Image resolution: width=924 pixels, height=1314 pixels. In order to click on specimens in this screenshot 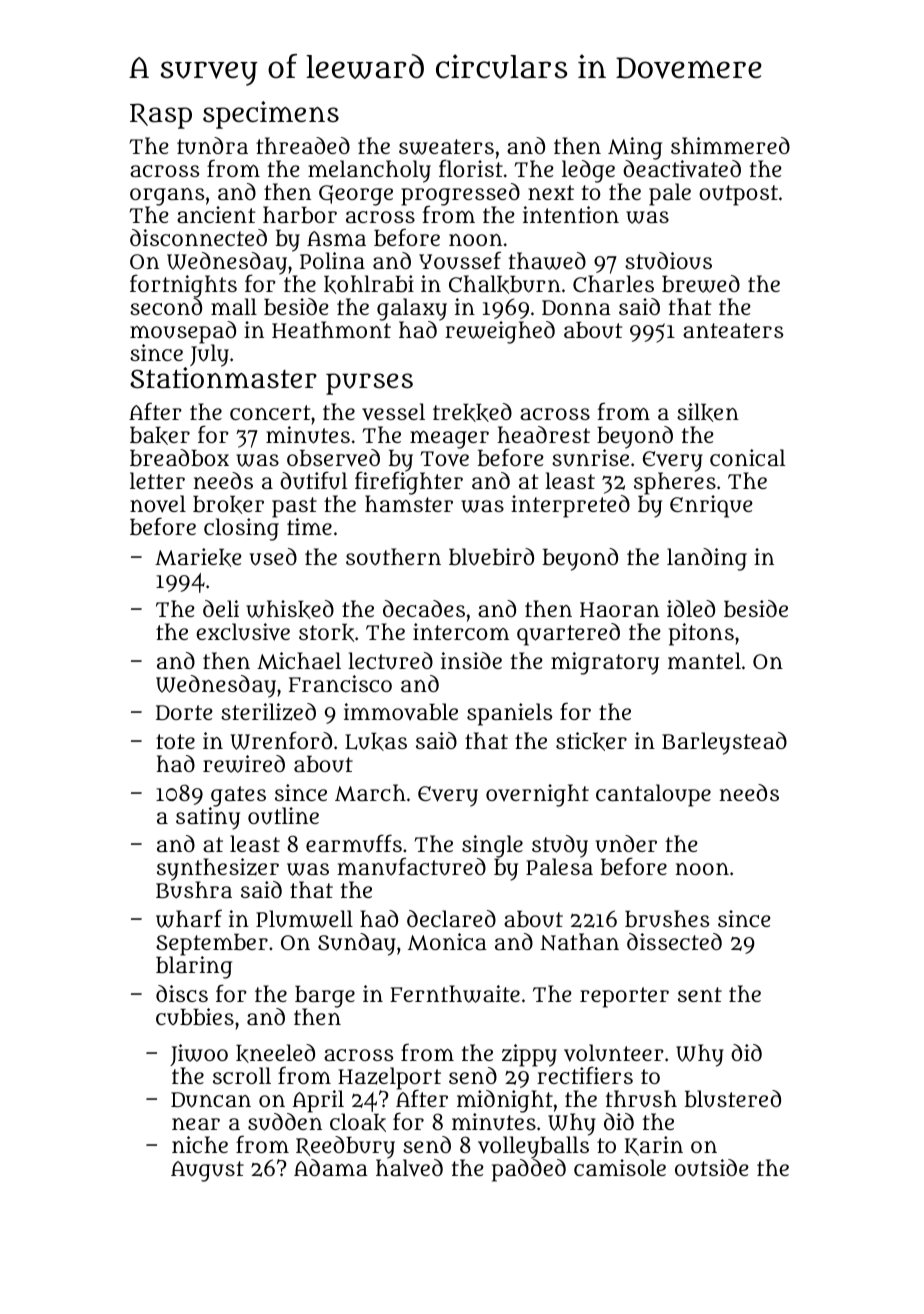, I will do `click(271, 115)`.
